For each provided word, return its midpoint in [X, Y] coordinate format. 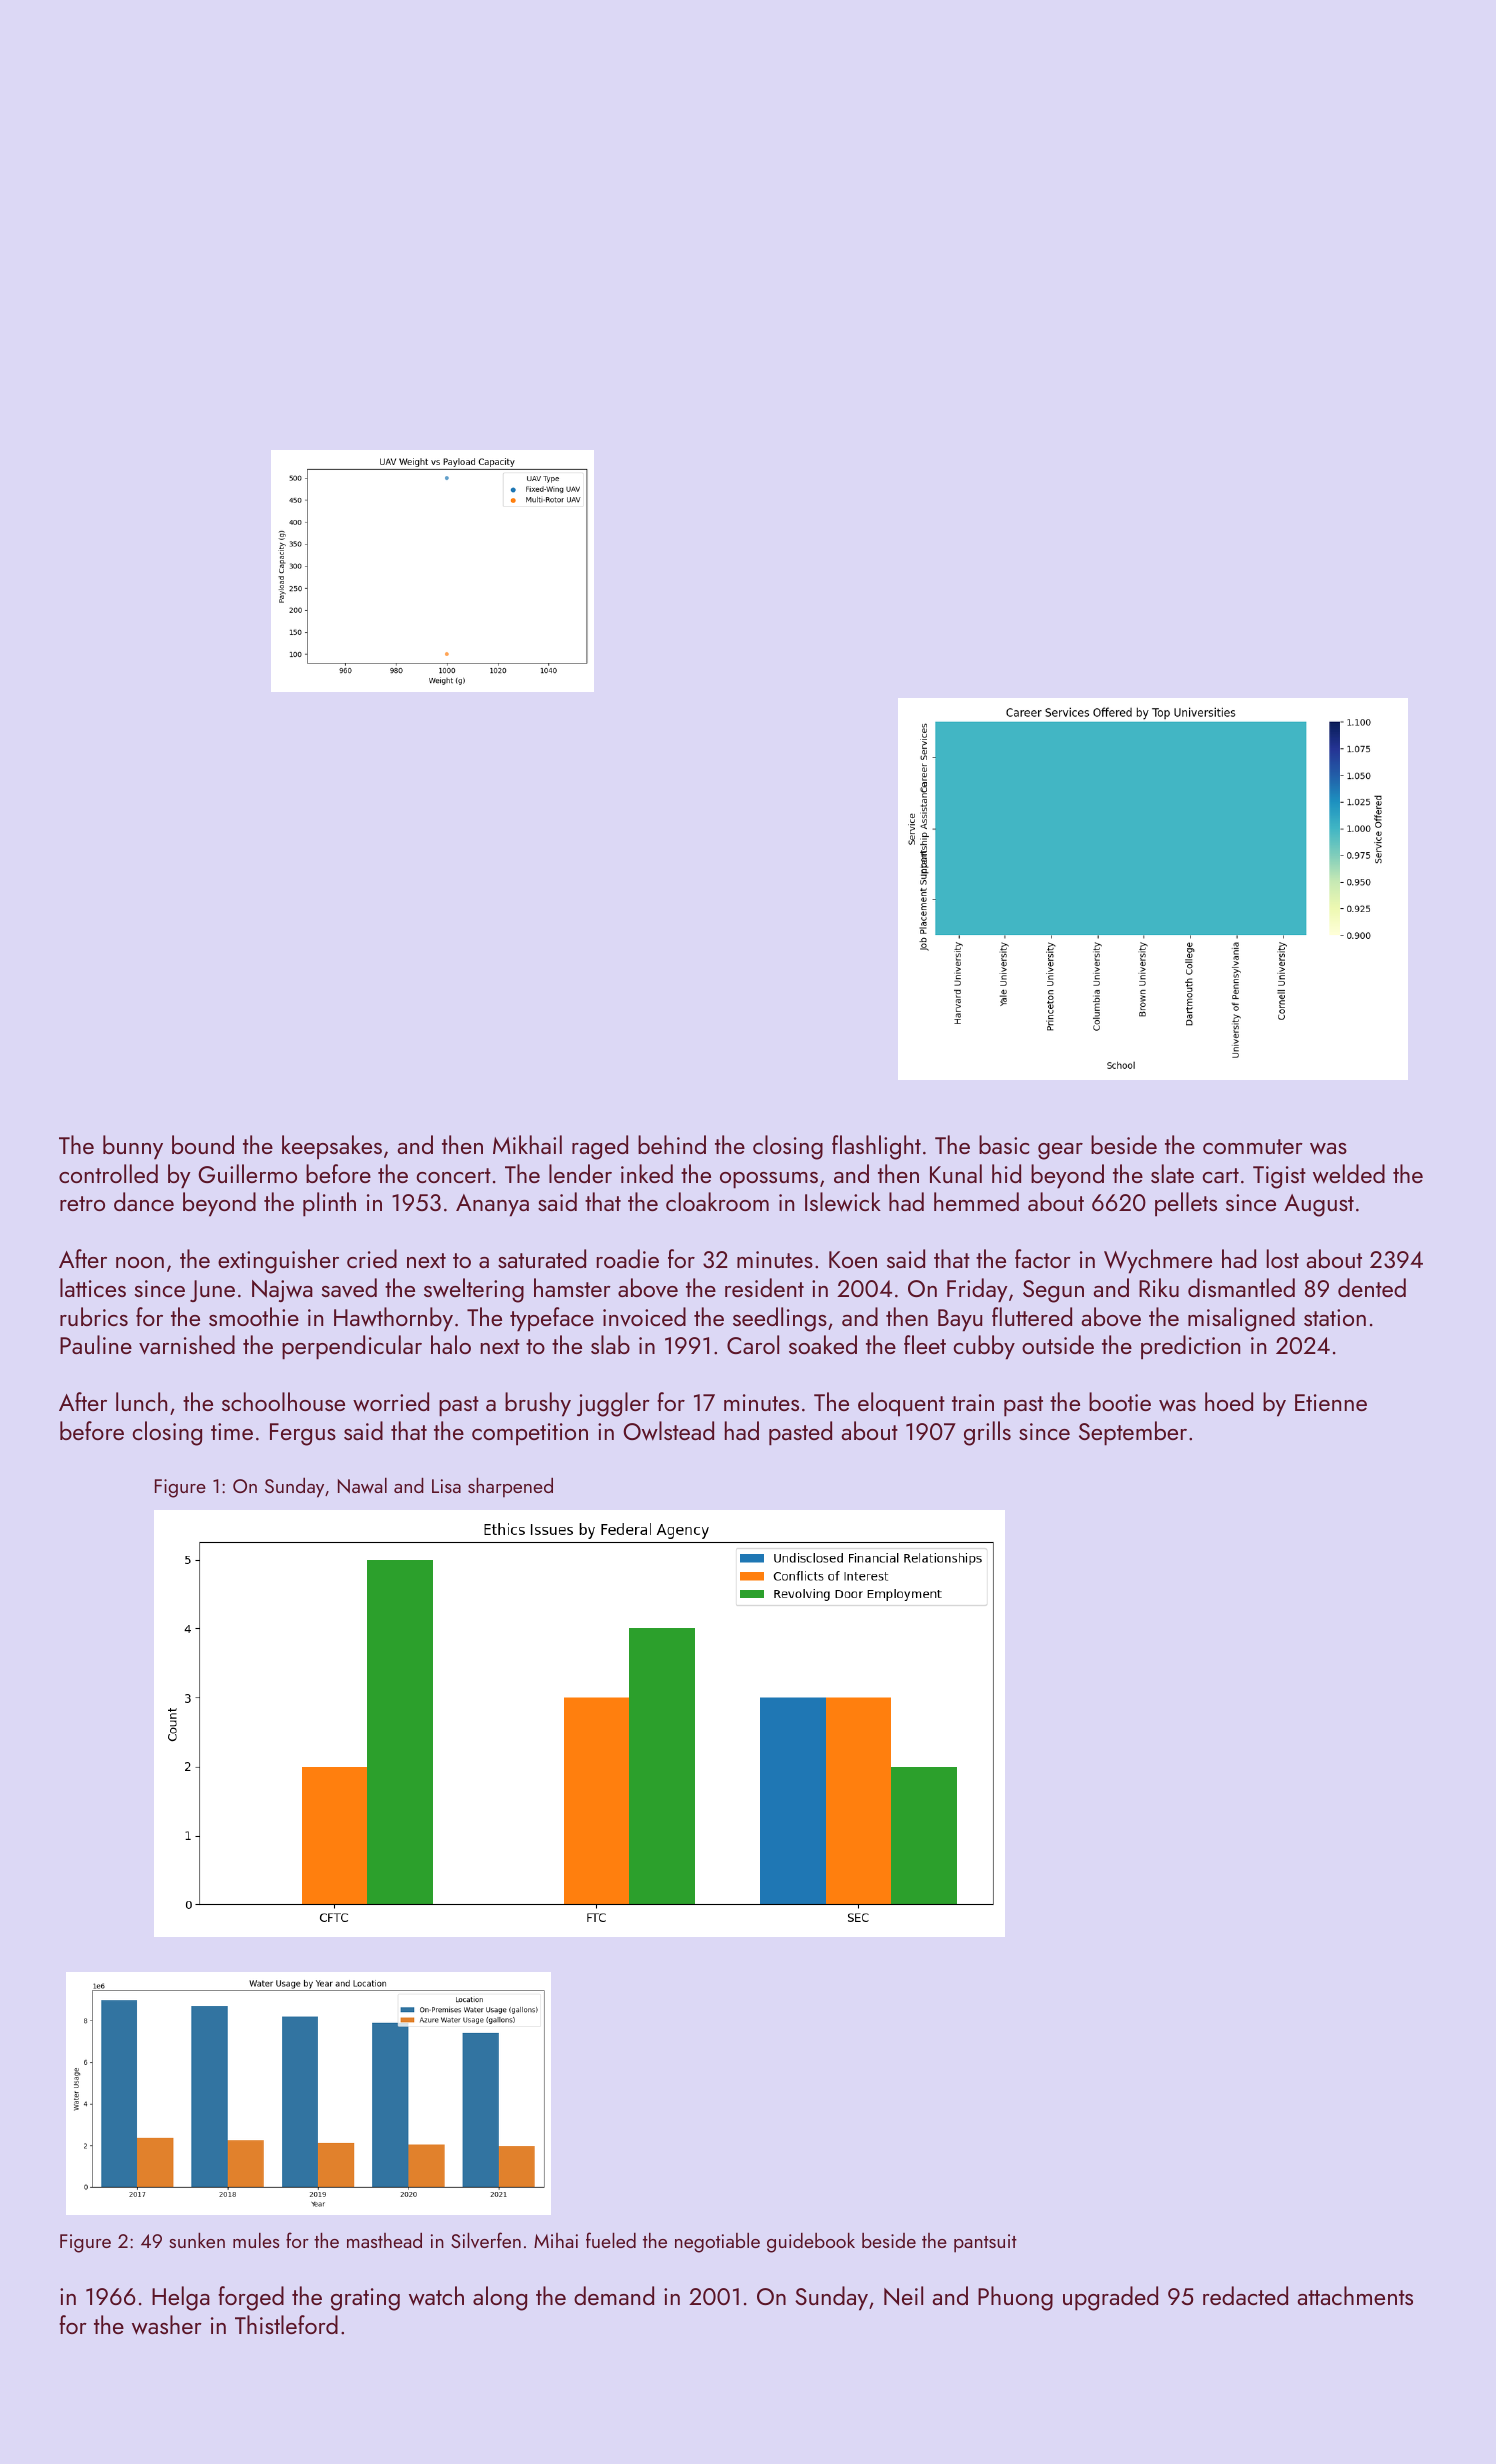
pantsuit [985, 2243]
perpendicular [352, 1347]
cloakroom [717, 1201]
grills [987, 1433]
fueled [611, 2240]
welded [1349, 1174]
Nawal [362, 1485]
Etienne [1331, 1402]
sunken [197, 2240]
